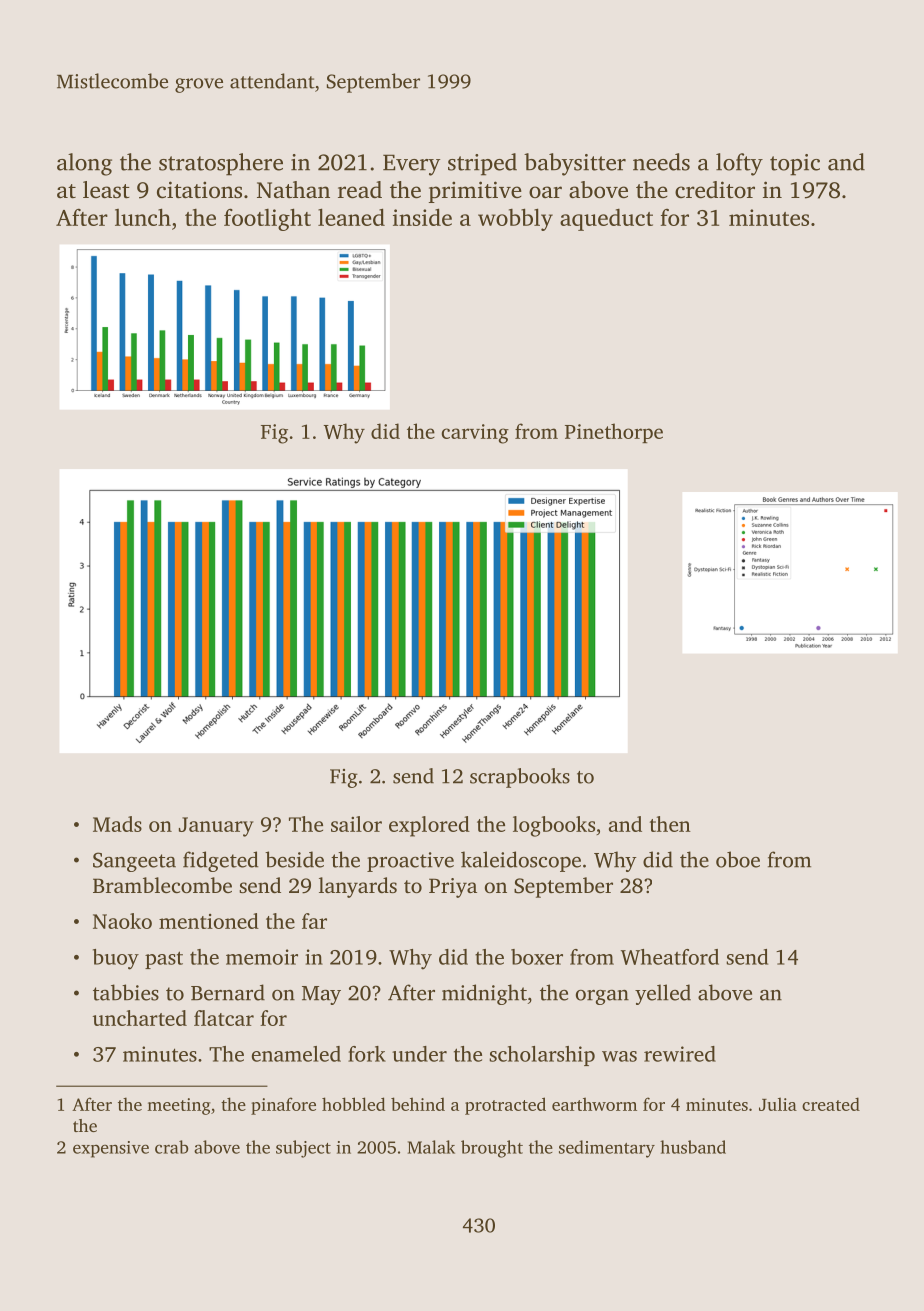 This document has height=1311, width=924. Describe the element at coordinates (670, 824) in the document. I see `then` at that location.
